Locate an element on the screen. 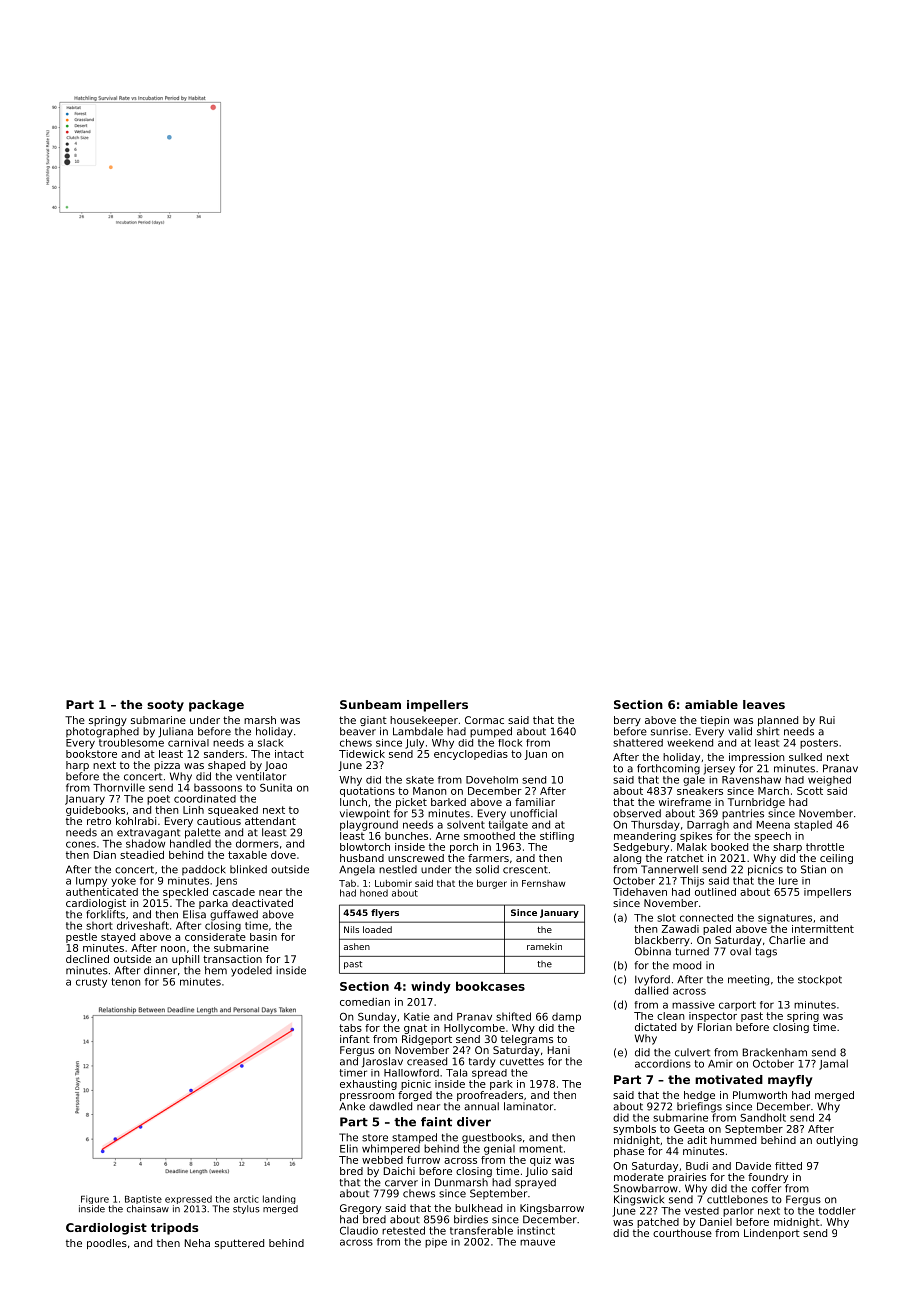 This screenshot has width=924, height=1308. slack is located at coordinates (271, 743).
